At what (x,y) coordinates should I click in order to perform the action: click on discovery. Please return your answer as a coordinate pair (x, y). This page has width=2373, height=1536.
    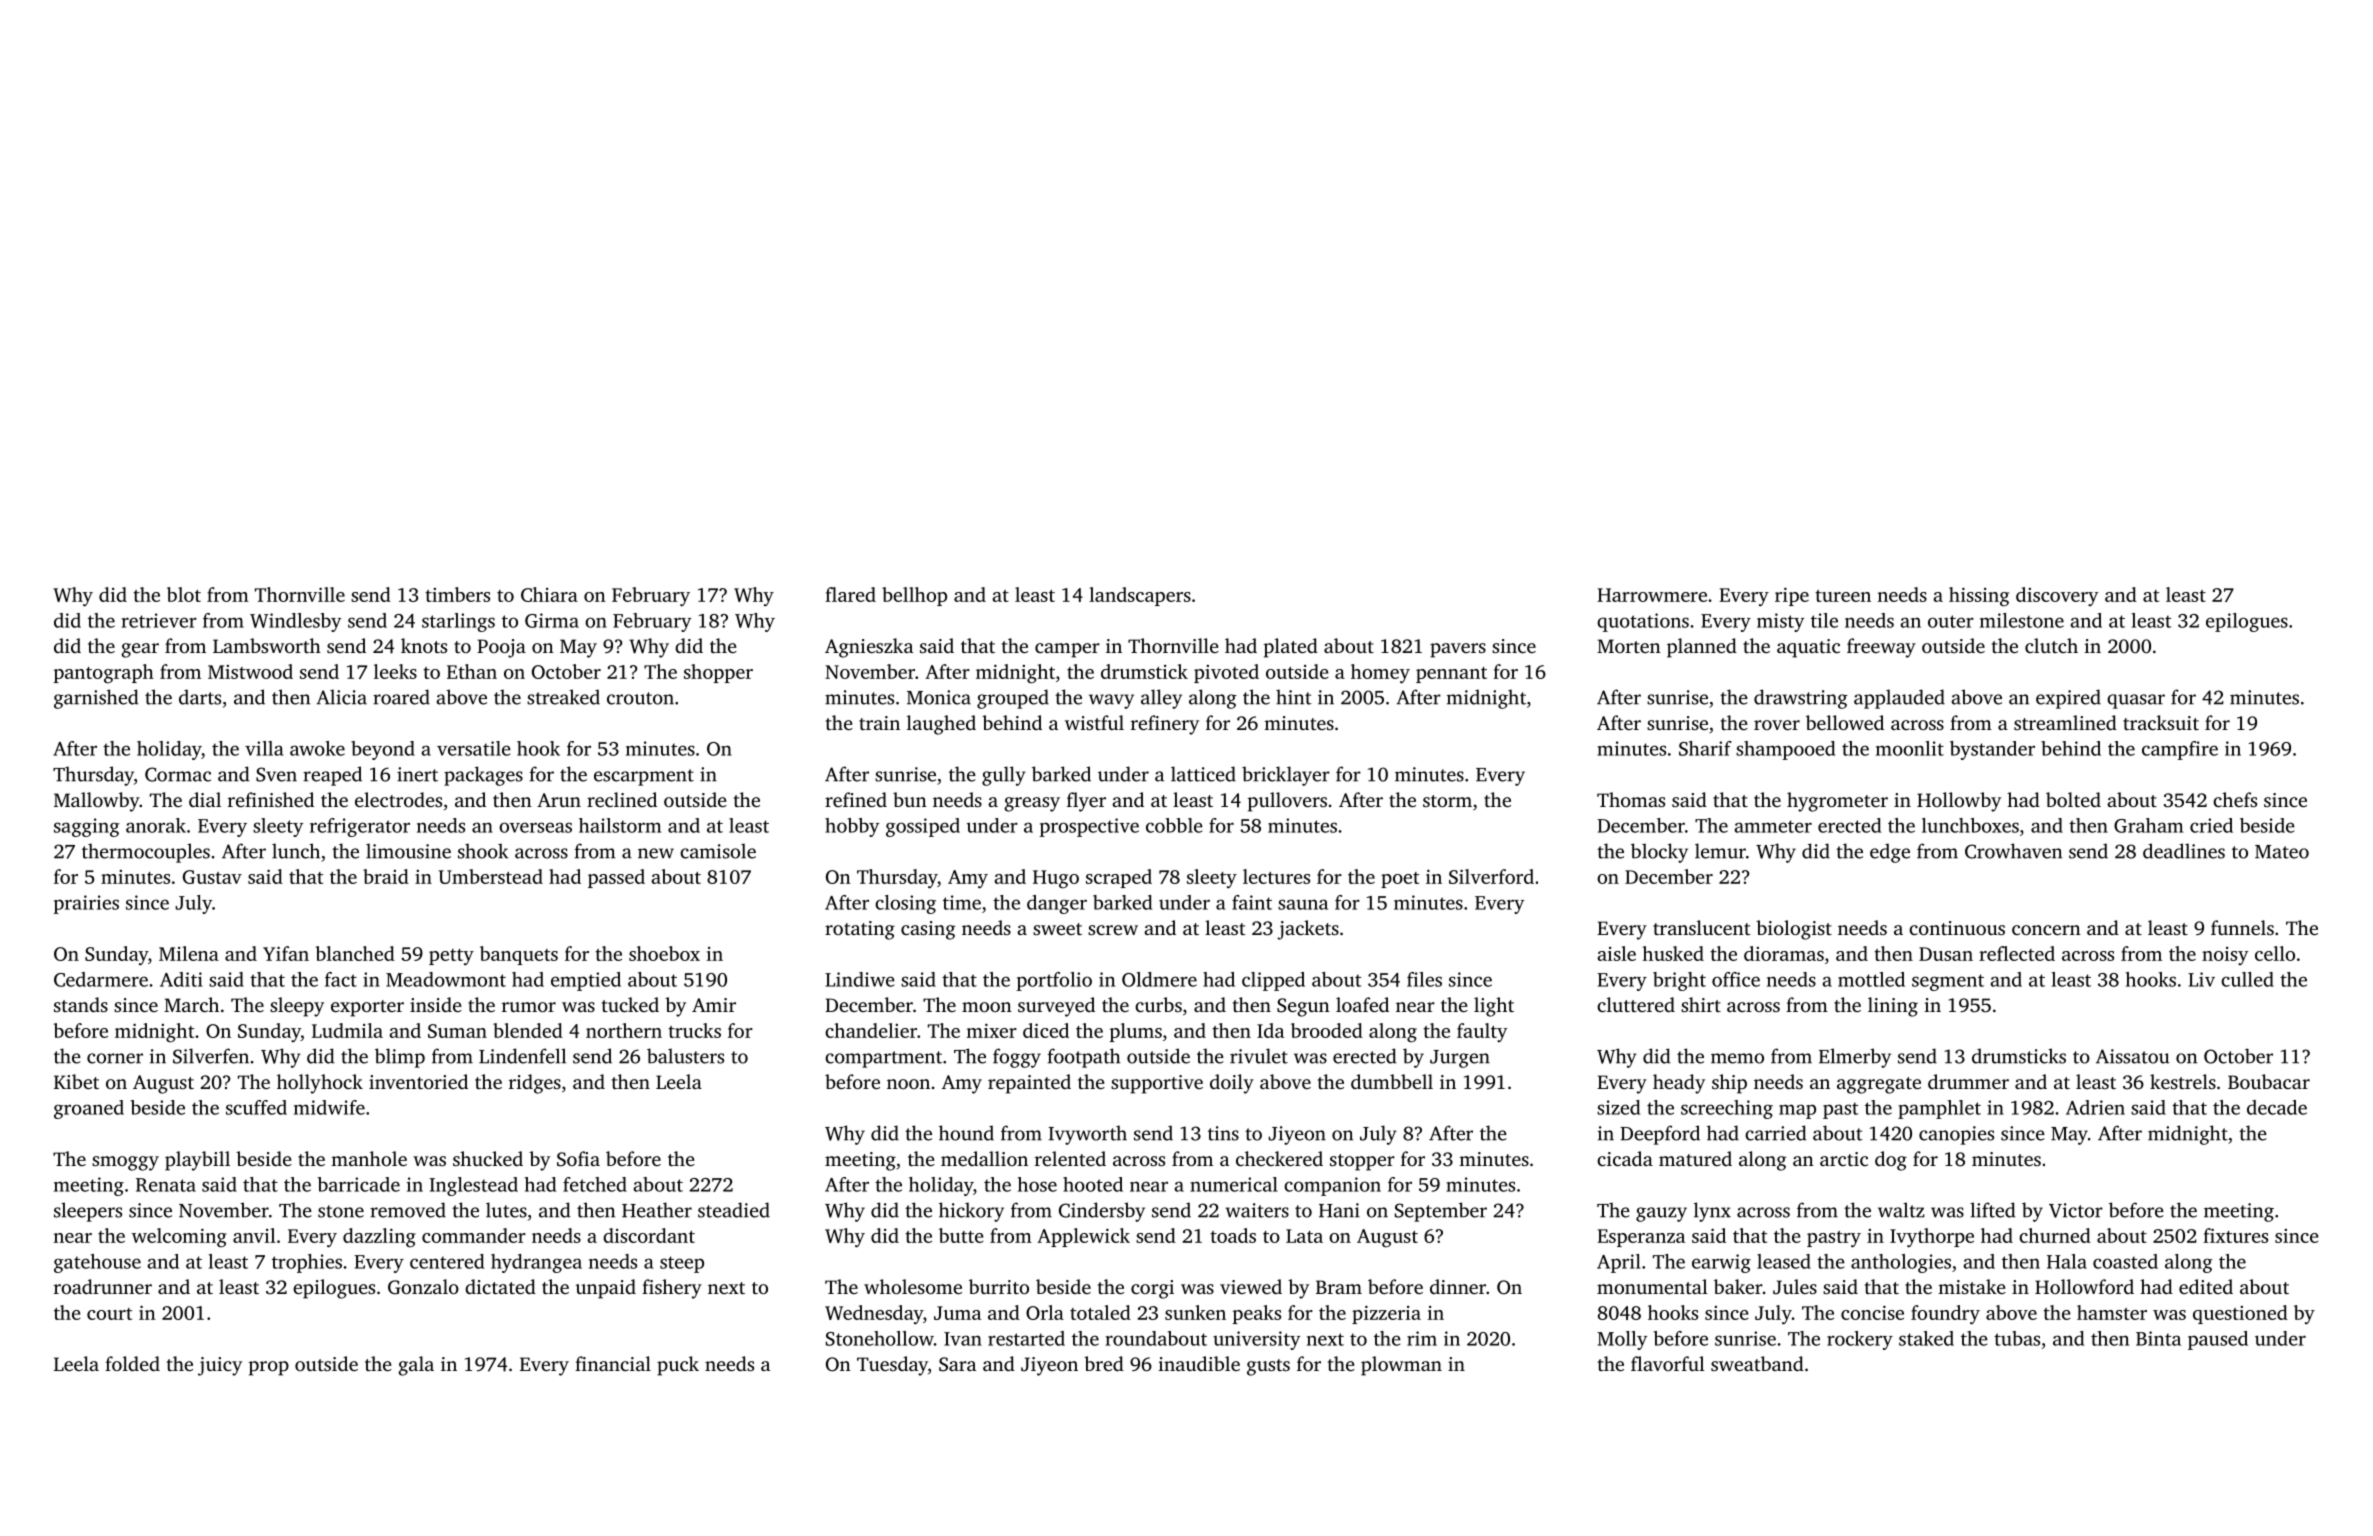
    Looking at the image, I should click on (2057, 596).
